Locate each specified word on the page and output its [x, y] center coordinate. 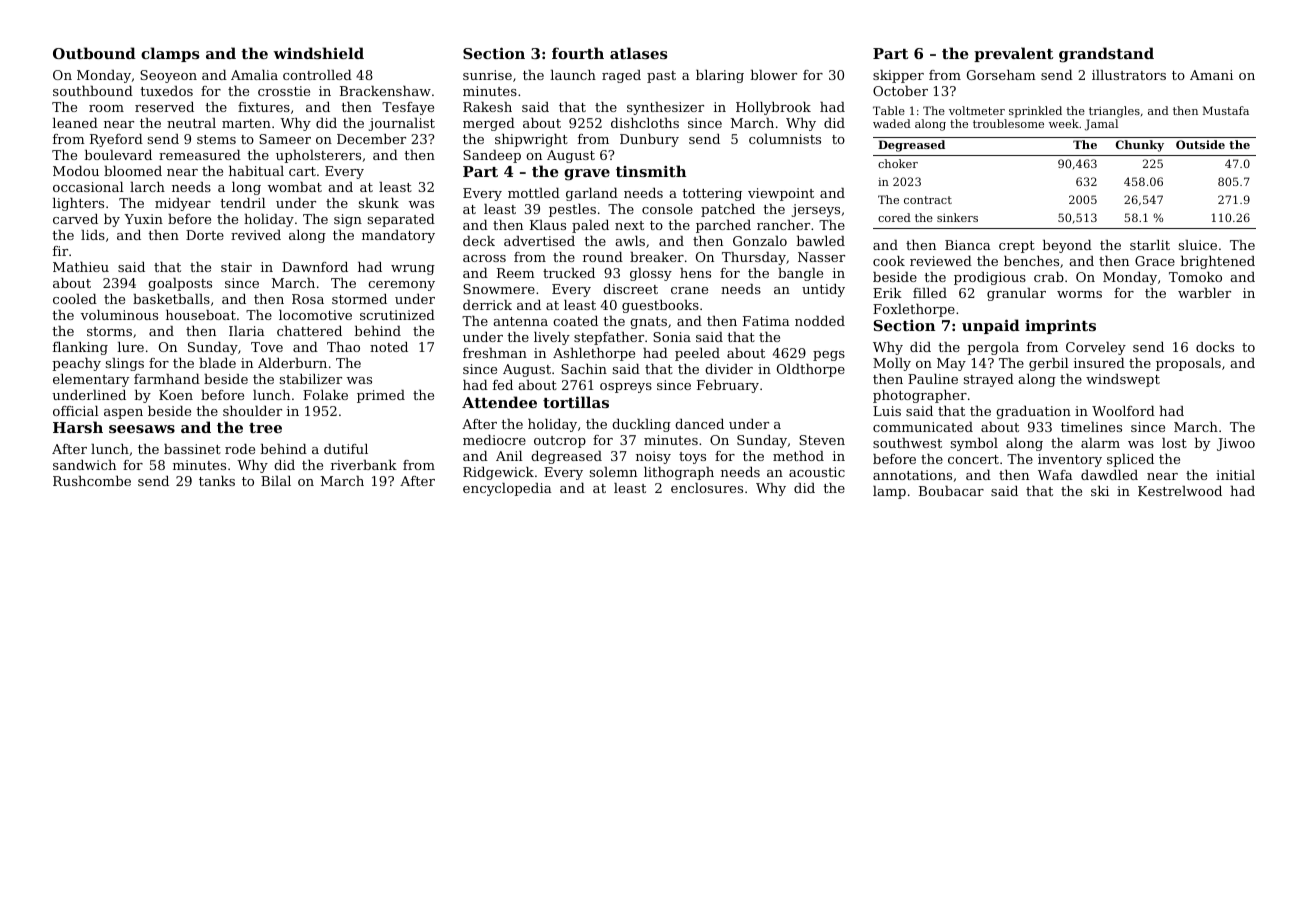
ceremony [401, 286]
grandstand [1106, 55]
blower [774, 75]
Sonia [672, 337]
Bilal [276, 481]
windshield [318, 53]
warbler [1204, 293]
